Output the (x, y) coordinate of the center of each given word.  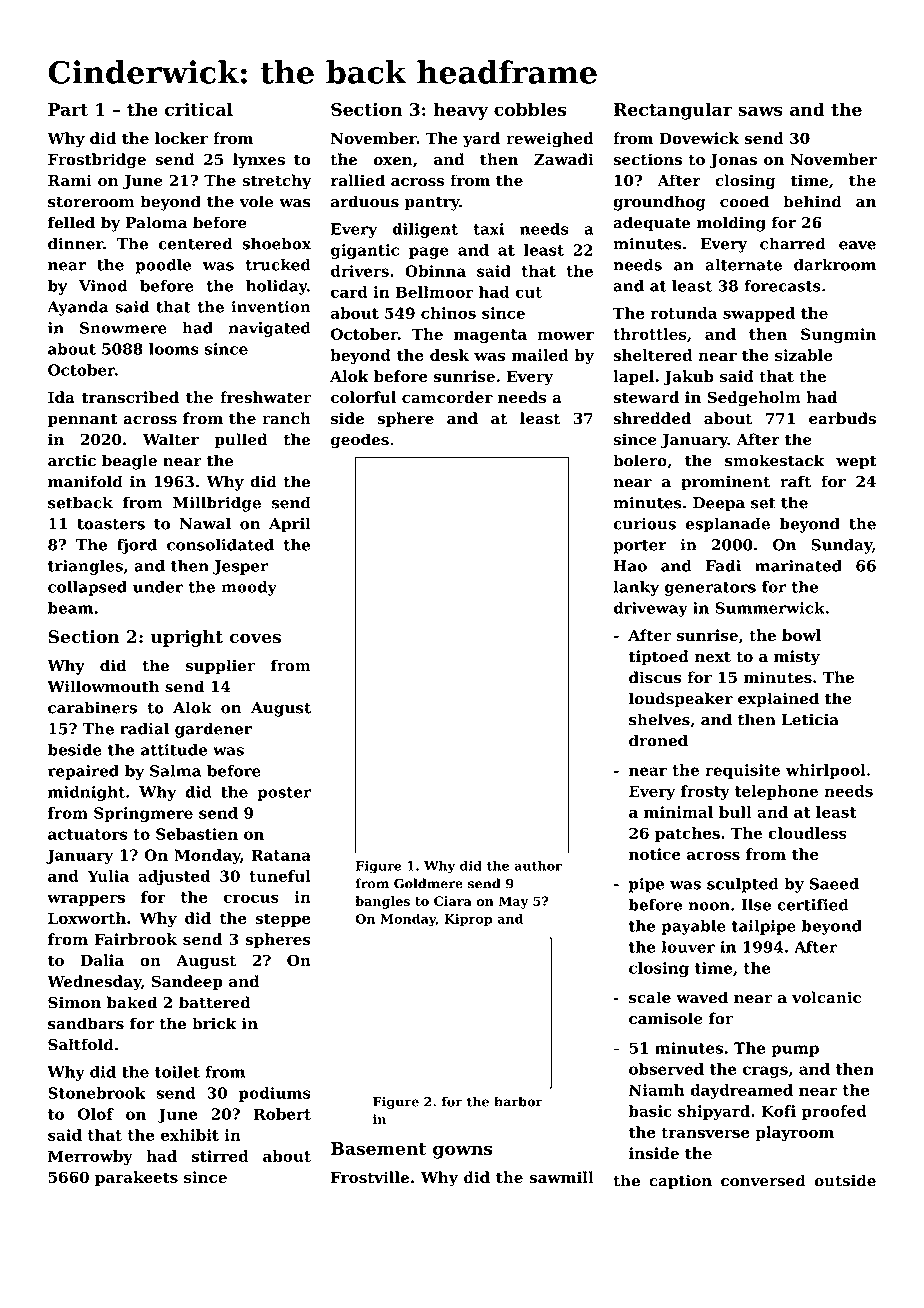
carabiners (92, 707)
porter (640, 547)
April (290, 525)
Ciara (453, 901)
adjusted (174, 877)
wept (856, 463)
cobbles (530, 109)
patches (687, 834)
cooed (744, 201)
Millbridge (217, 504)
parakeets (136, 1178)
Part (68, 109)
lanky (636, 588)
